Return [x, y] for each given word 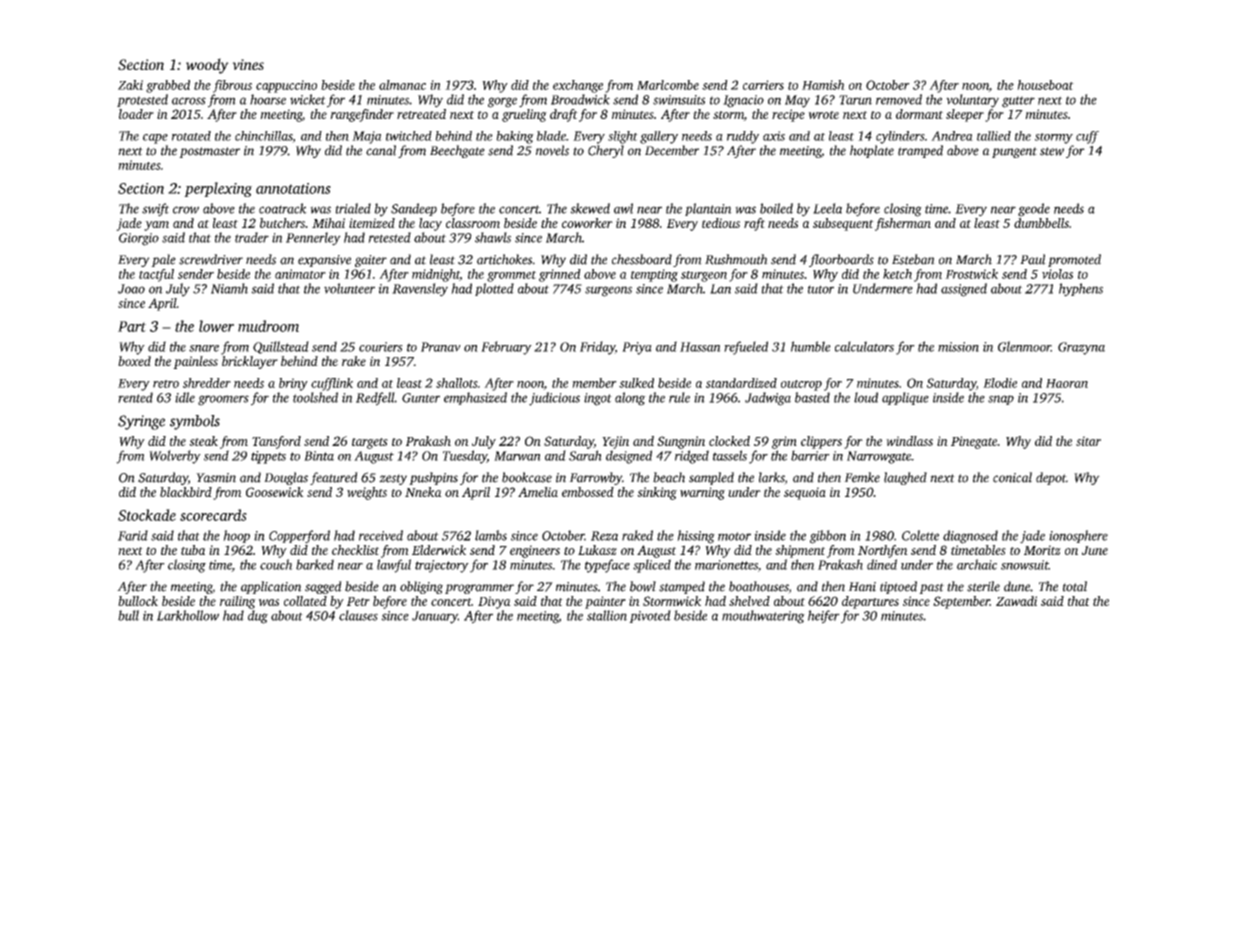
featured [334, 478]
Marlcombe [668, 85]
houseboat [1045, 85]
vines [248, 64]
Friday [597, 348]
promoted [1074, 260]
